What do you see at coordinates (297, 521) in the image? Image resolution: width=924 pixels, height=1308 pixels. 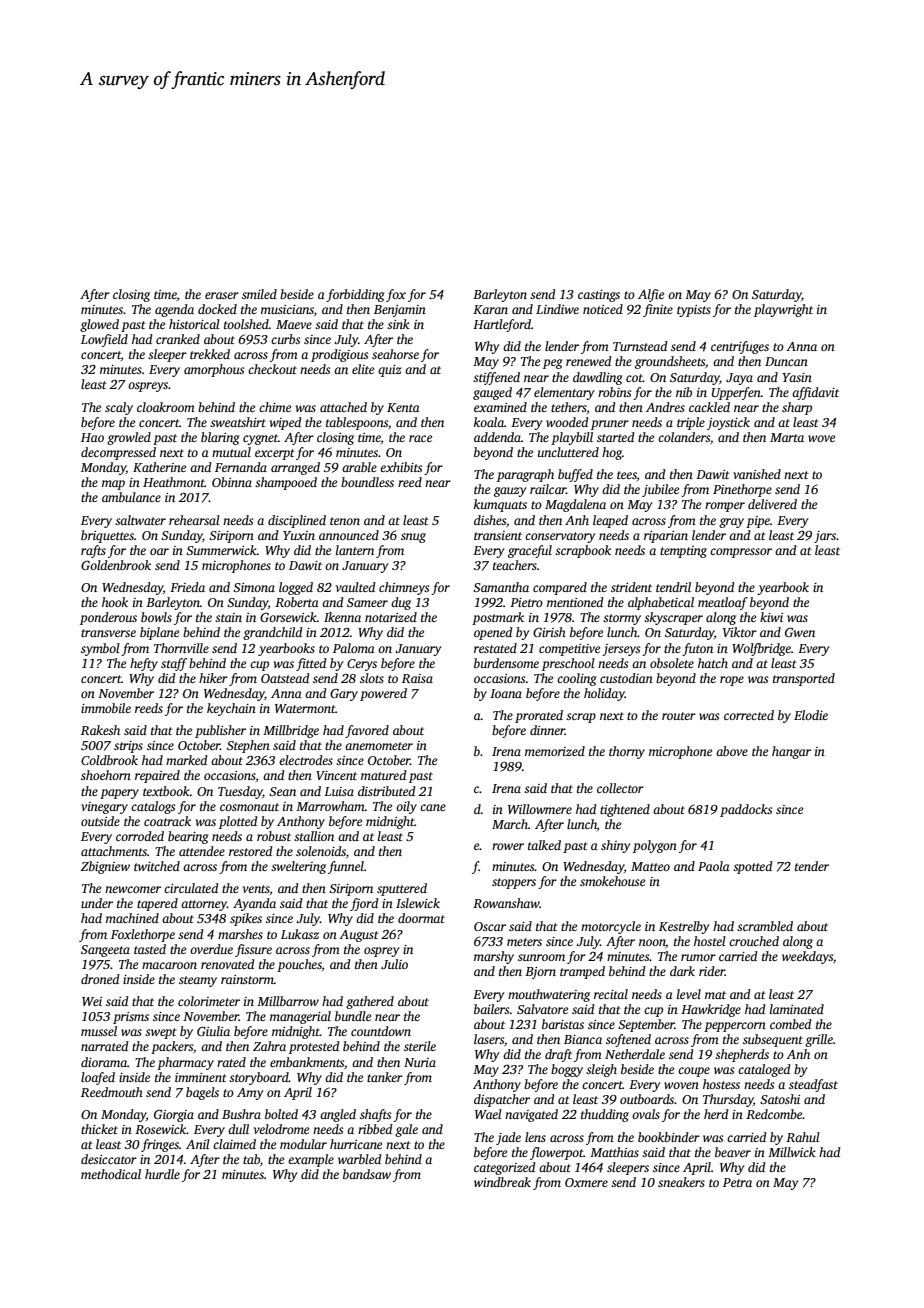 I see `disciplined` at bounding box center [297, 521].
